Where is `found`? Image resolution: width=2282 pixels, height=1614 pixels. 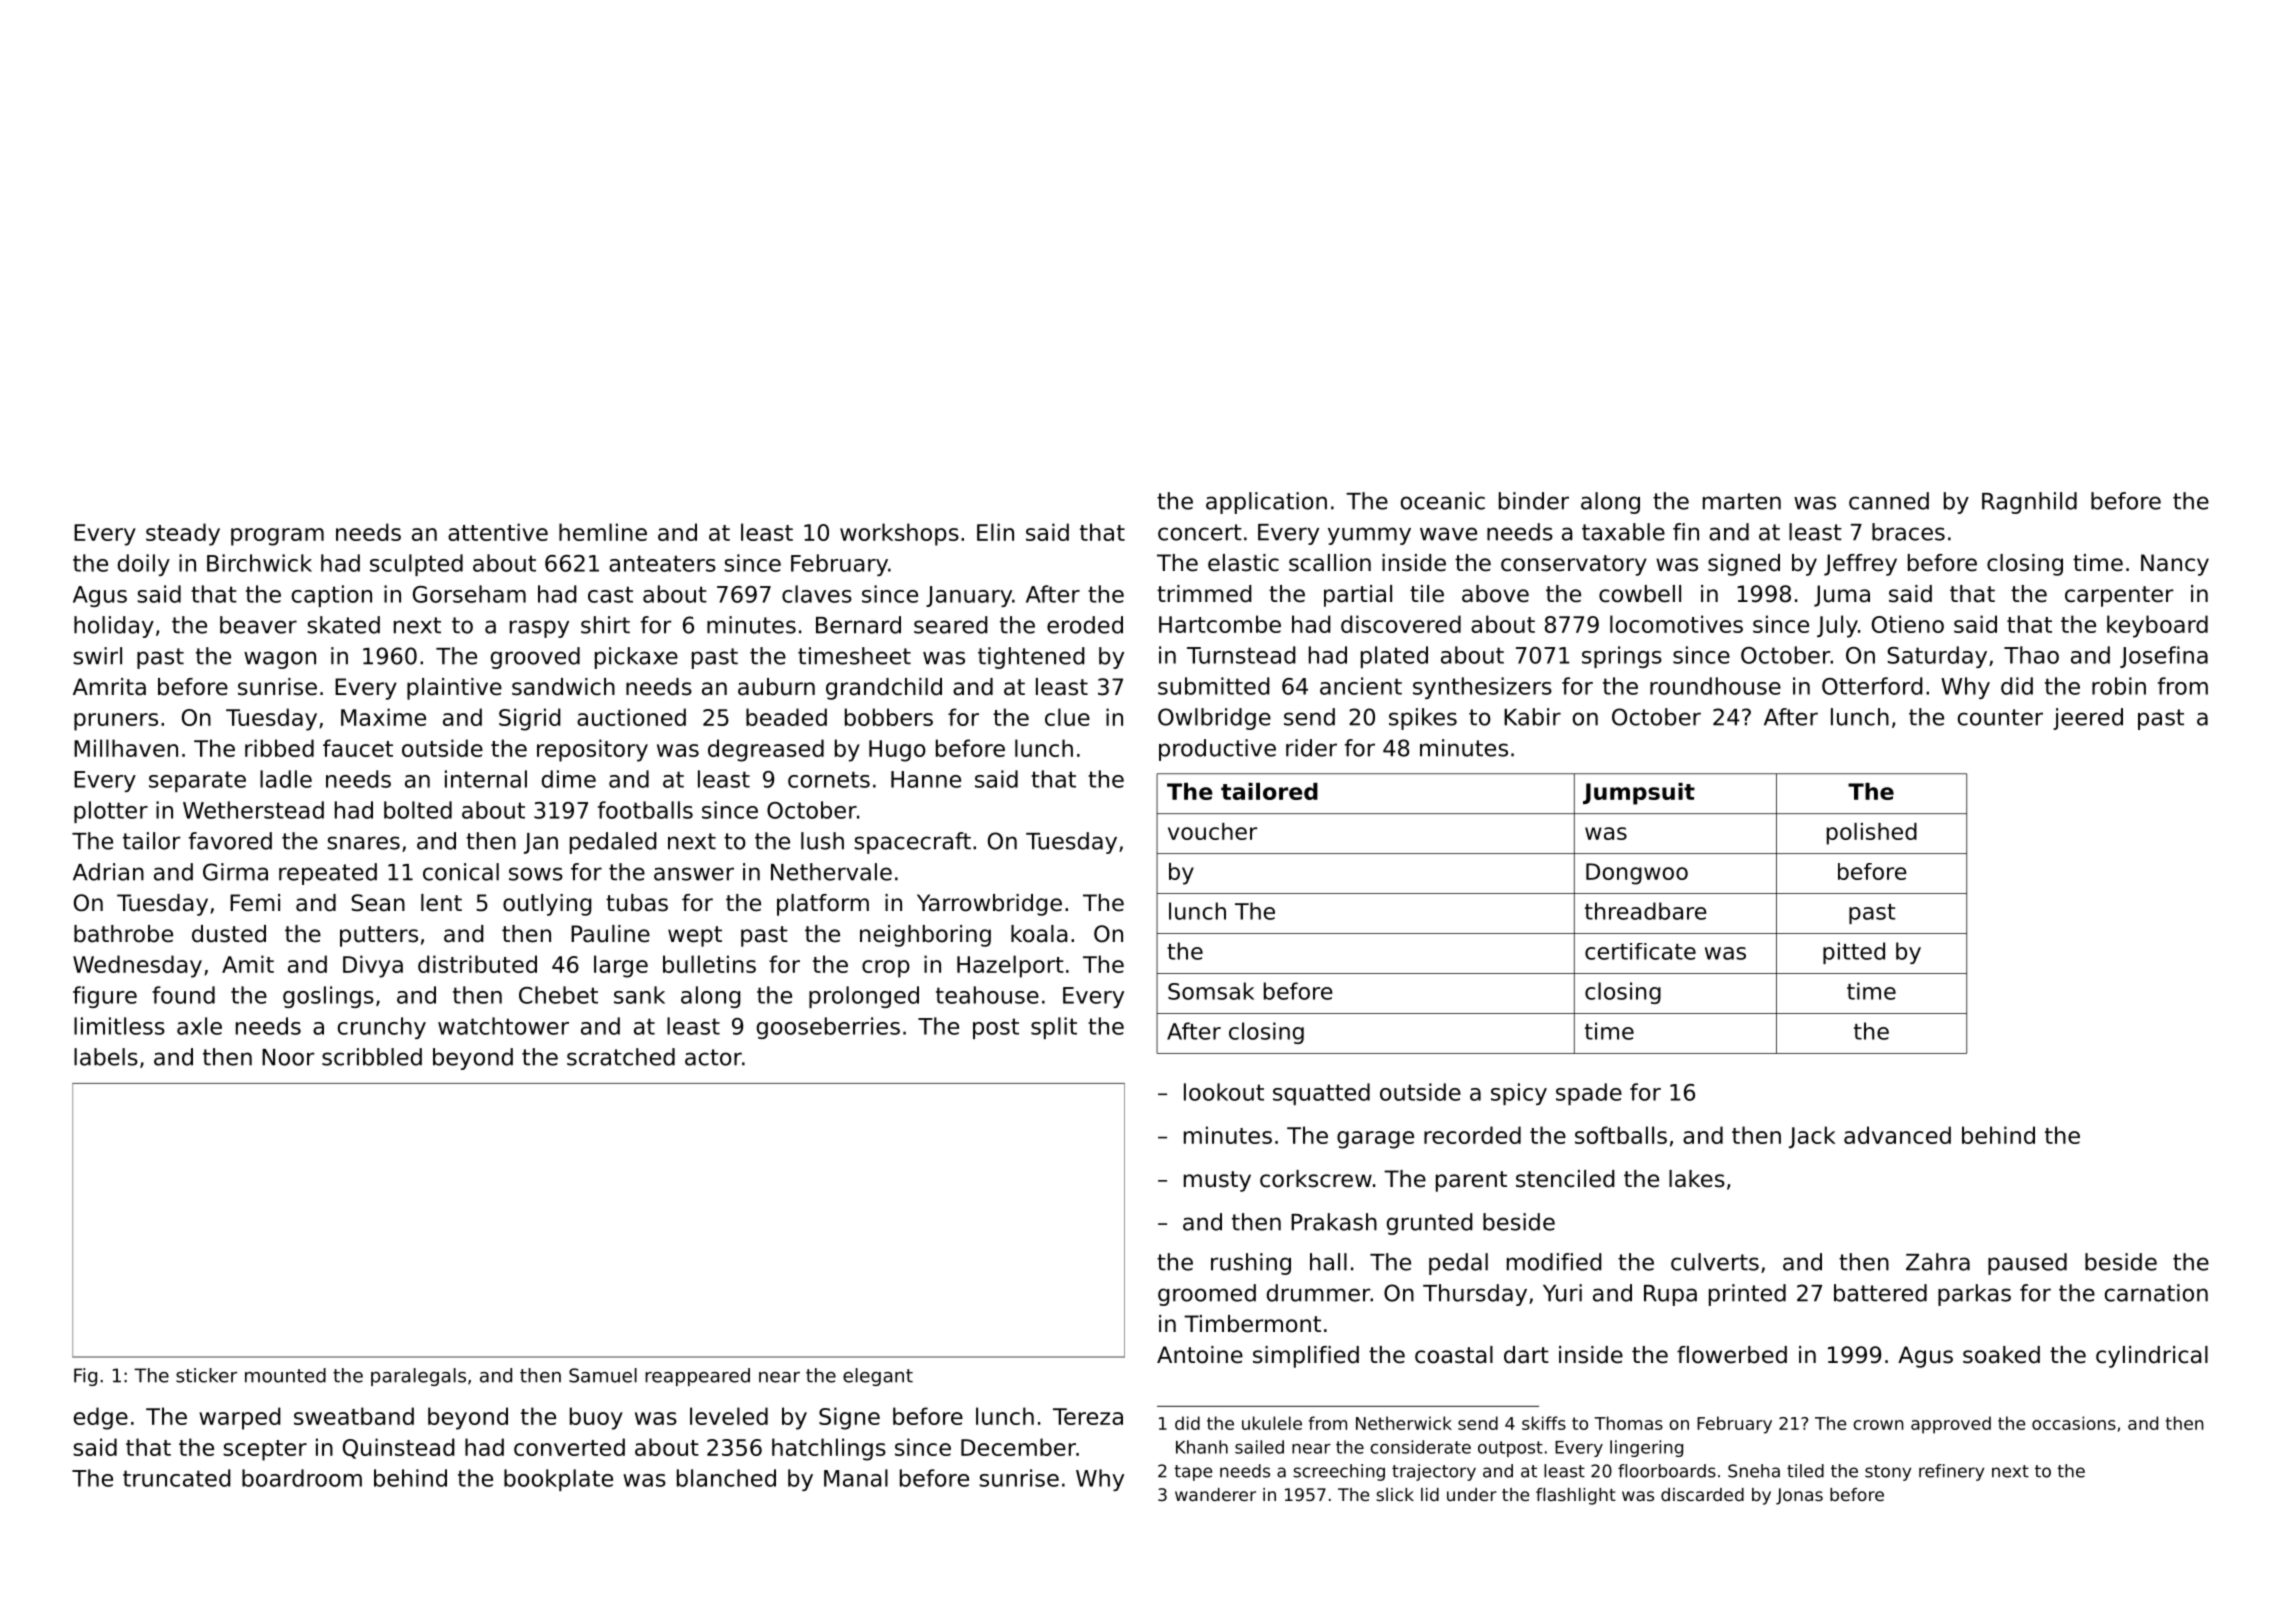
found is located at coordinates (183, 995).
